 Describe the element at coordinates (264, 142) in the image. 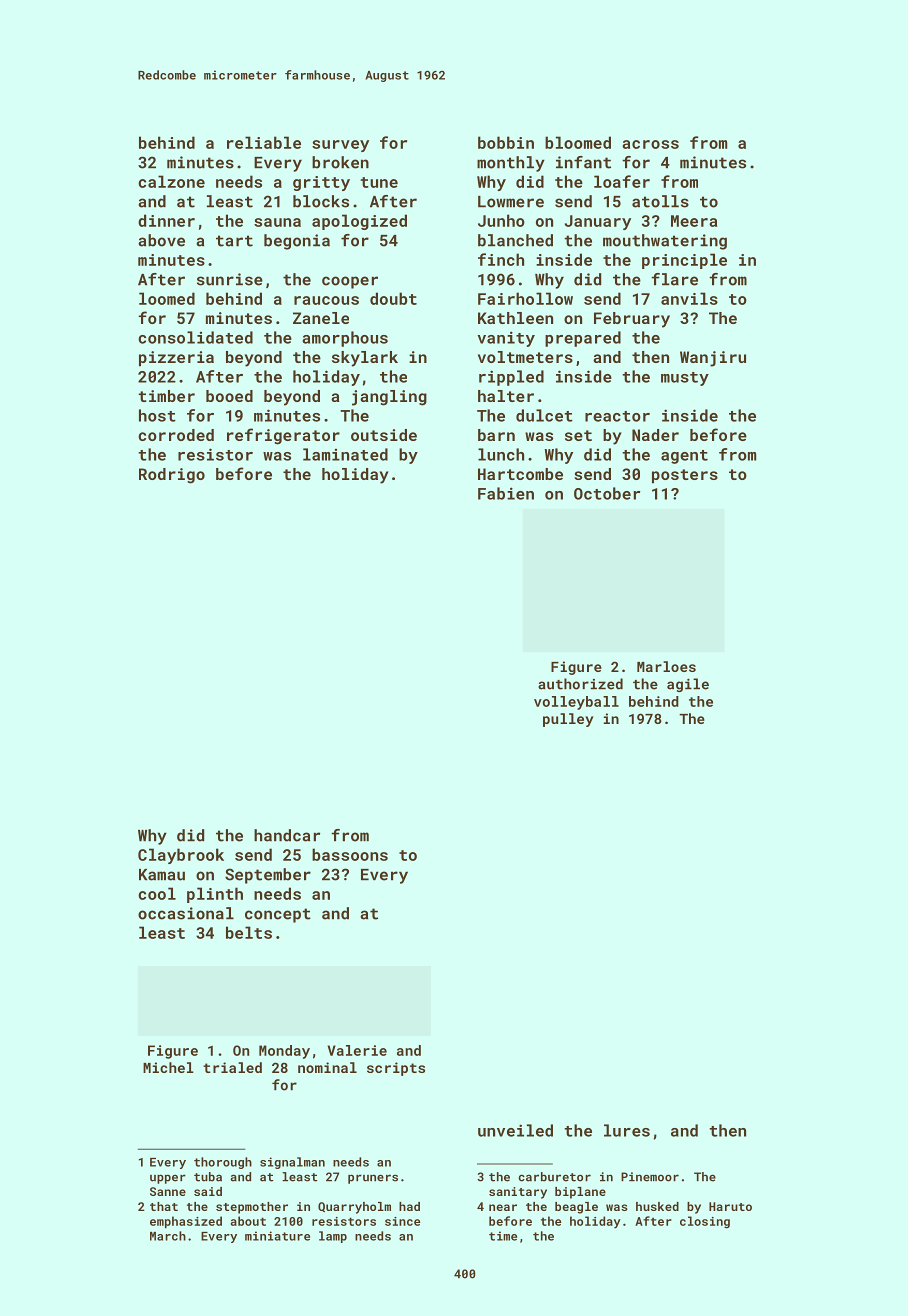

I see `reliable` at that location.
